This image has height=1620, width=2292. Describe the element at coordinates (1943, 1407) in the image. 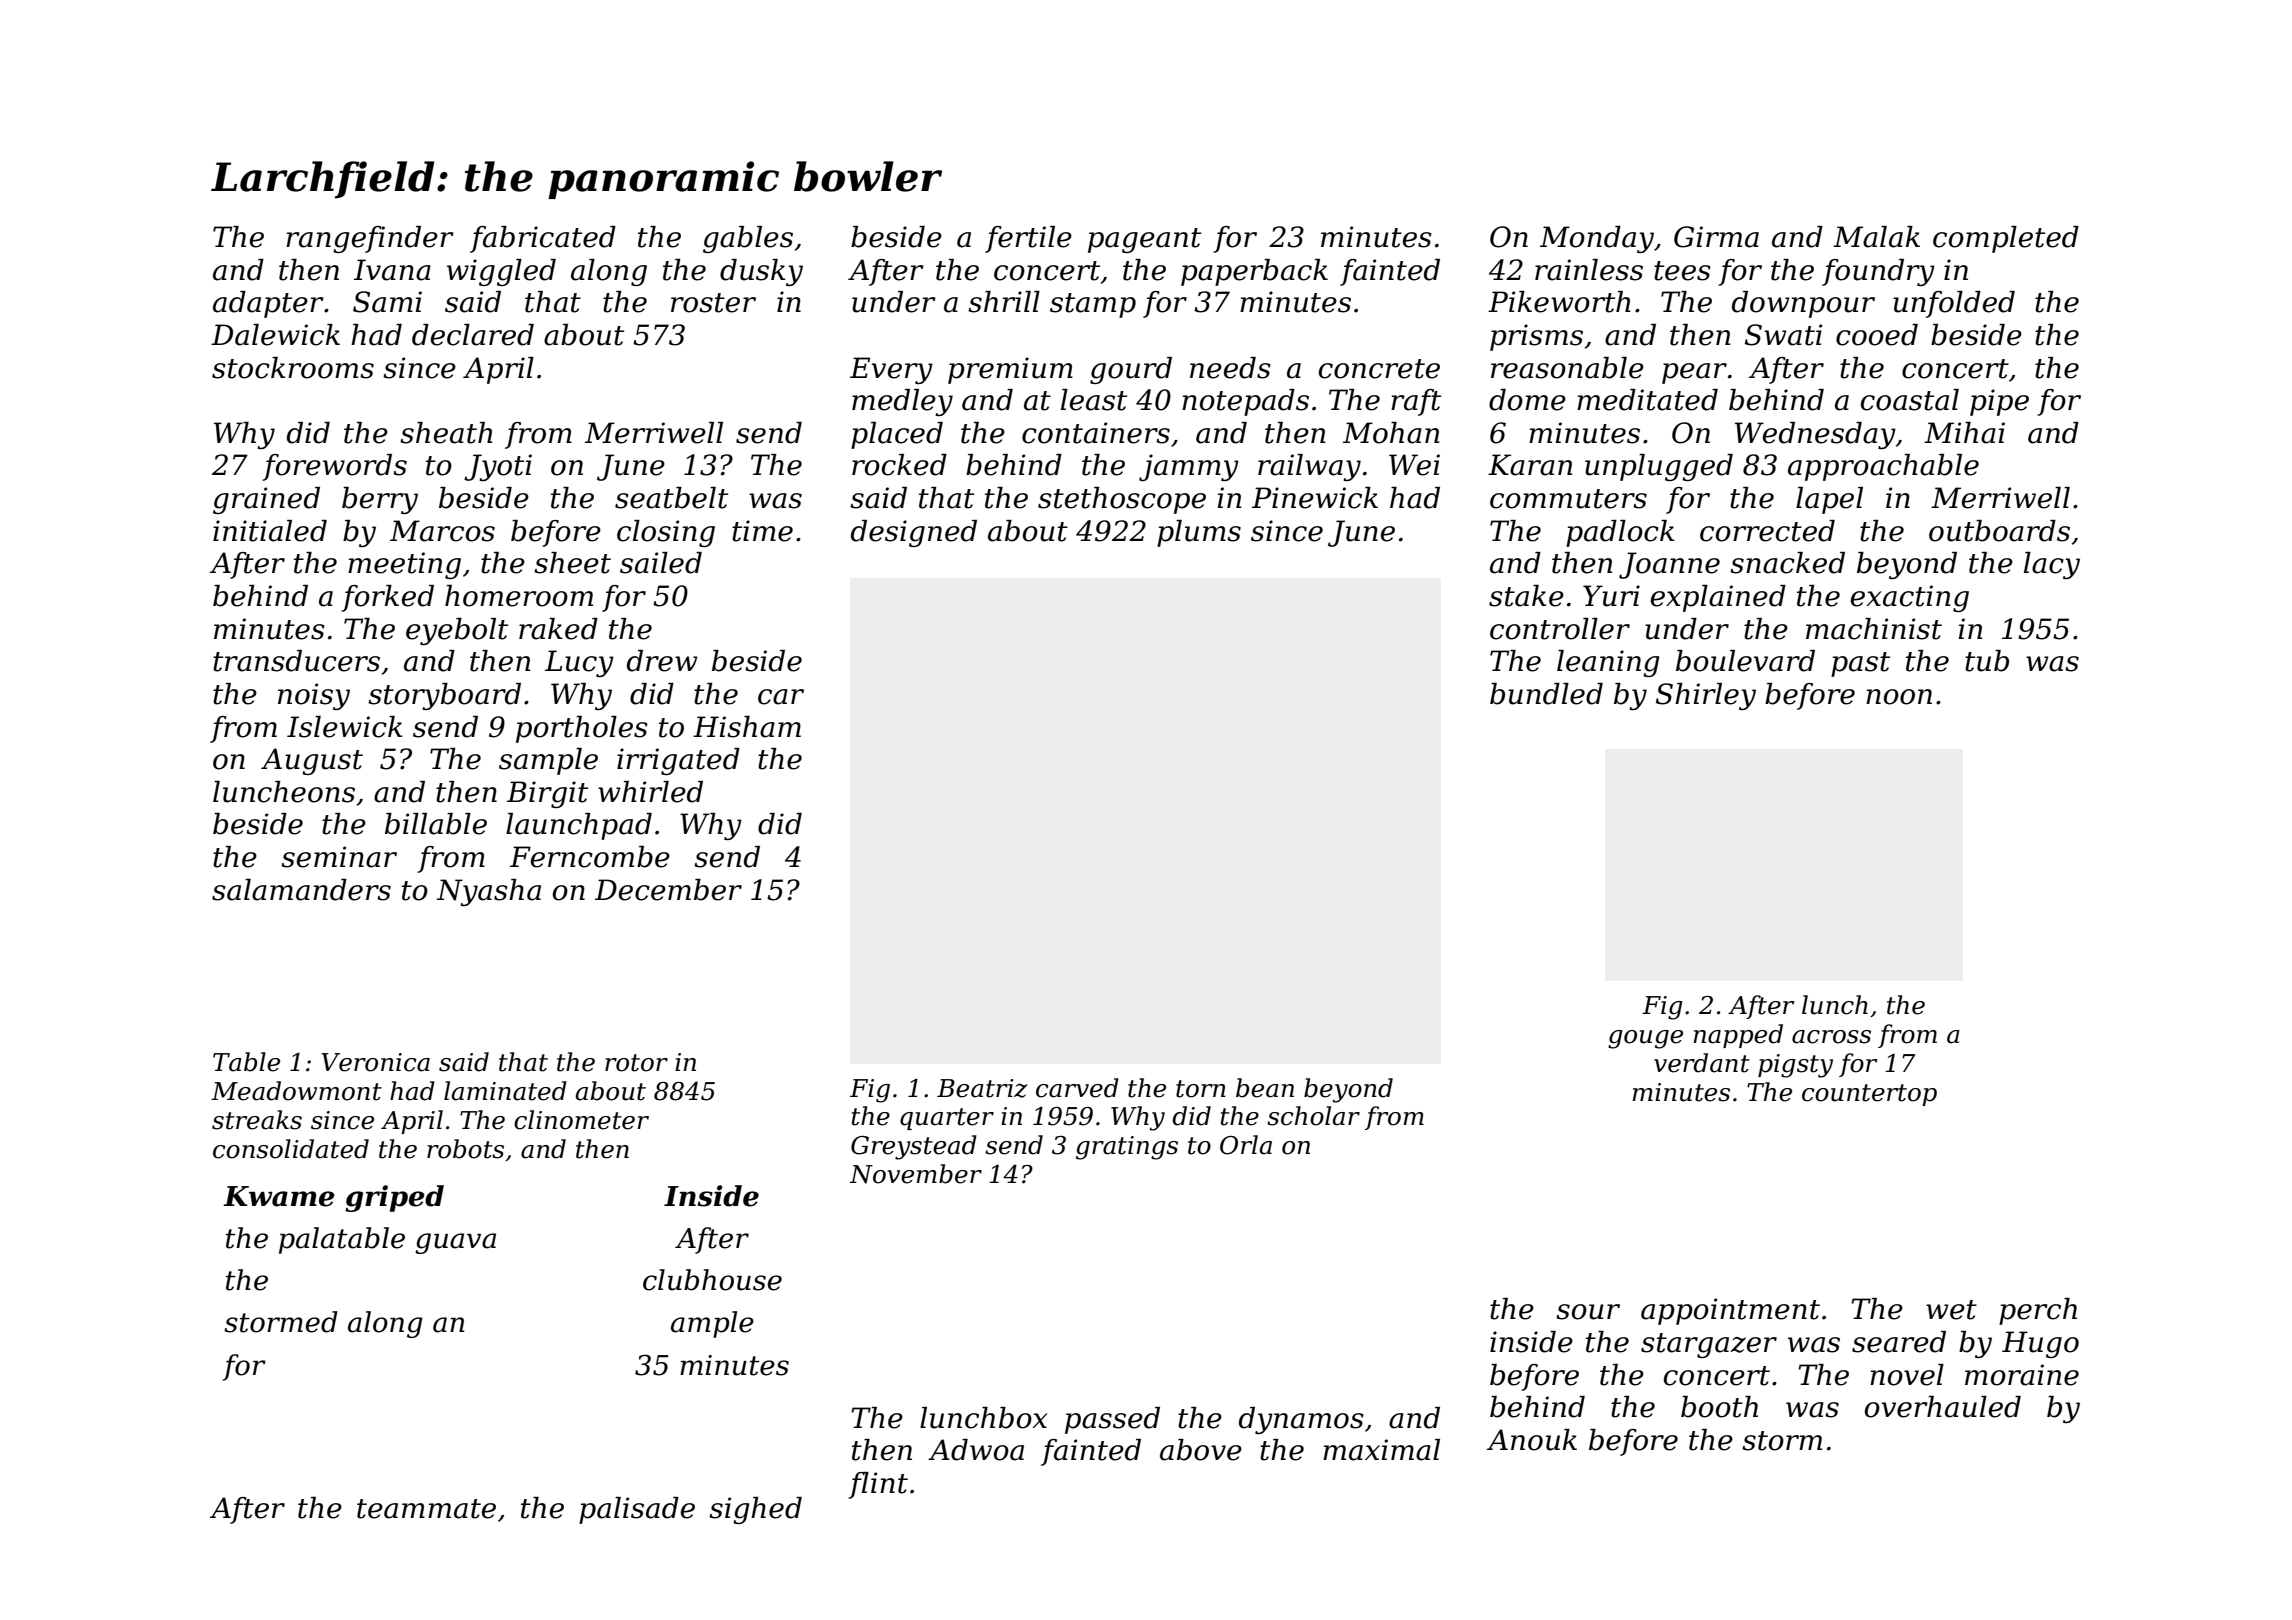

I see `overhauled` at that location.
